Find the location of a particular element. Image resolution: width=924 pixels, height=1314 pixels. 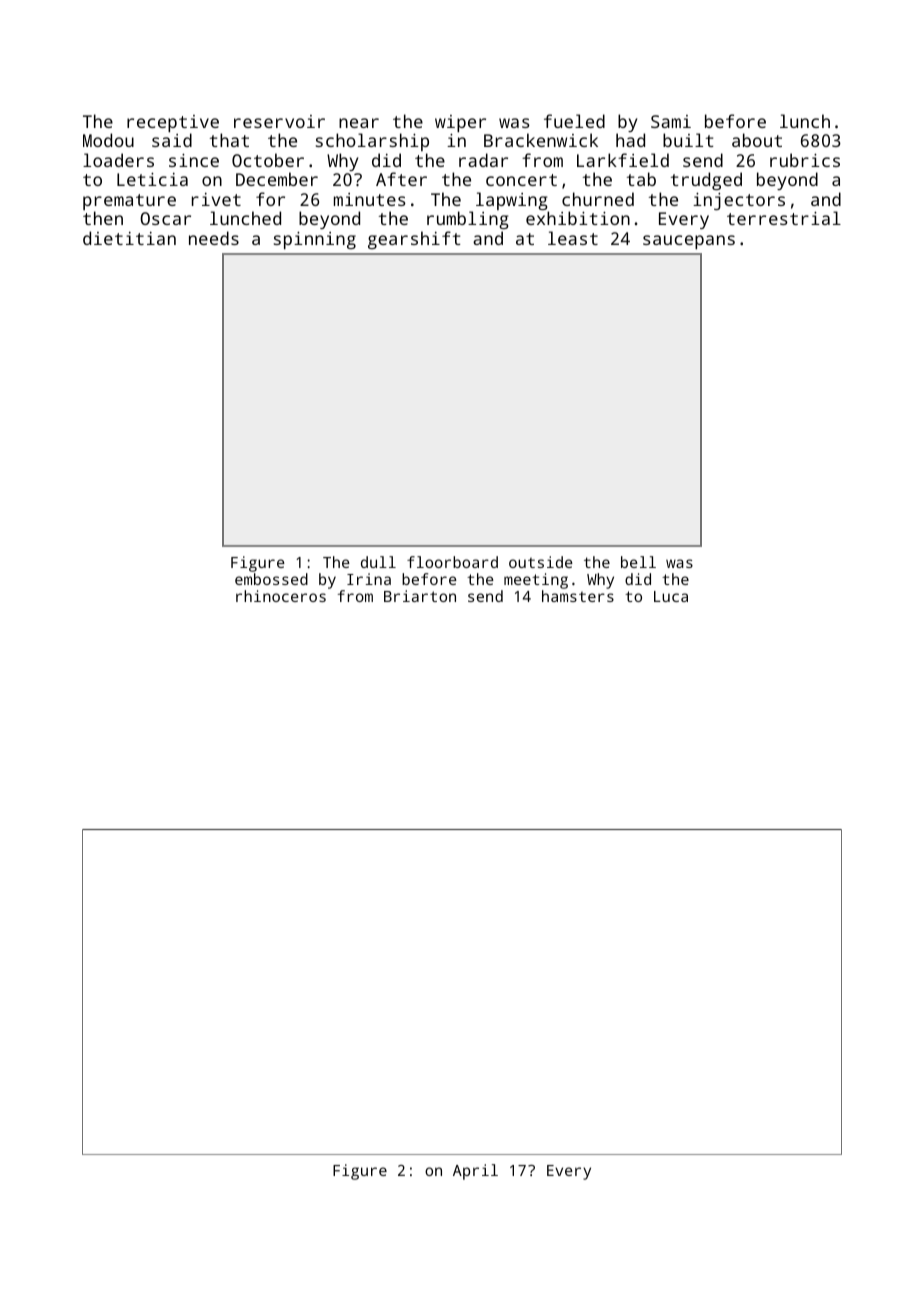

floorboard is located at coordinates (452, 562).
